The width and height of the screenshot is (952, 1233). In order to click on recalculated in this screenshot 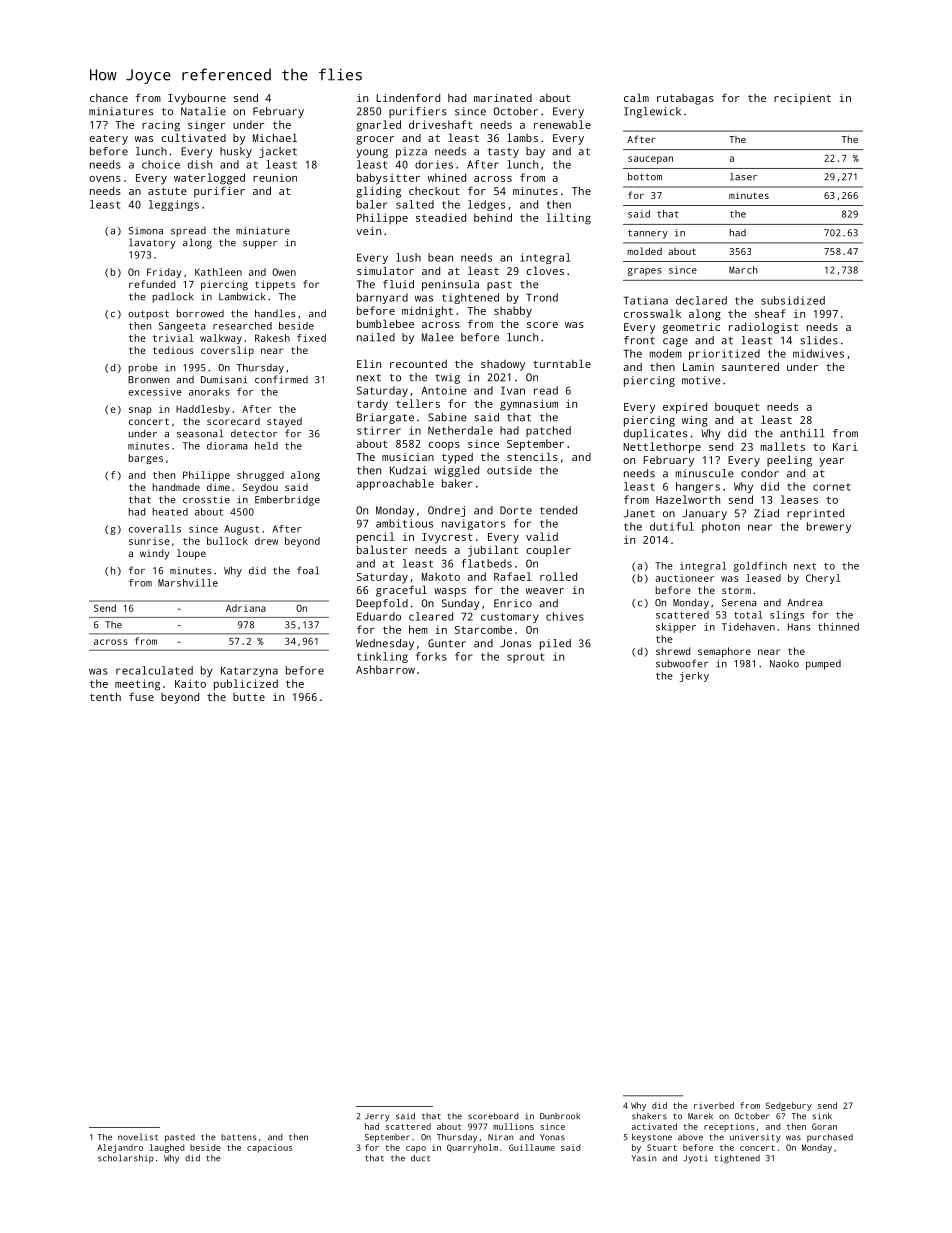, I will do `click(154, 670)`.
